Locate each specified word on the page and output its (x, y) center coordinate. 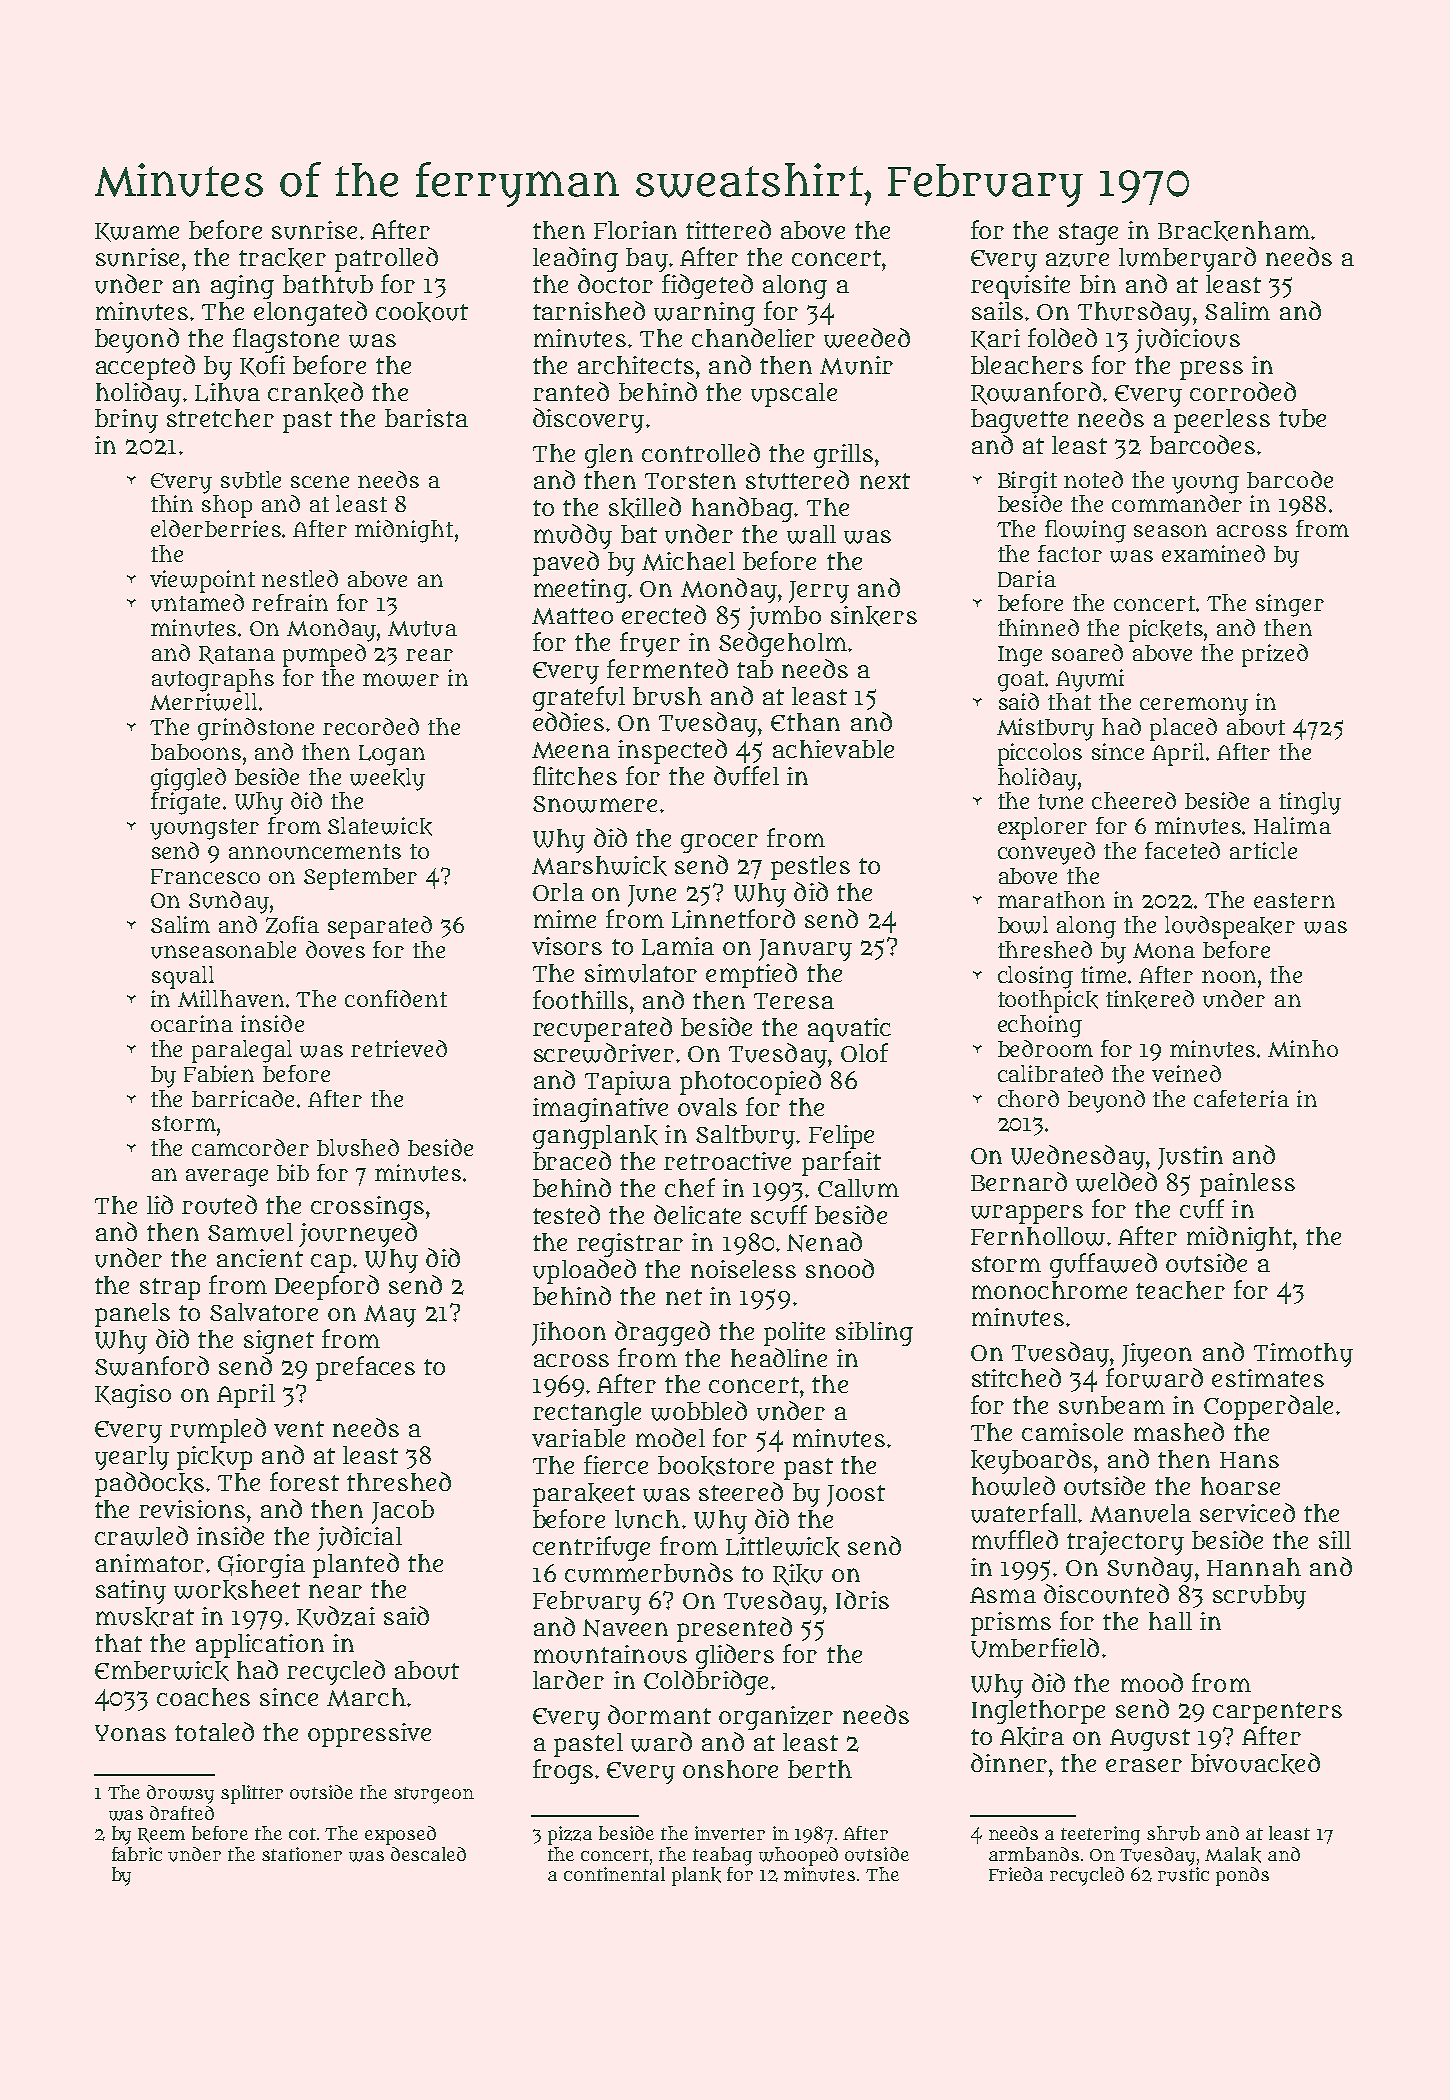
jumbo (784, 618)
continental (614, 1874)
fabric (137, 1854)
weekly (387, 779)
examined (1213, 553)
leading (575, 259)
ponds (1242, 1876)
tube (1302, 418)
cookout (422, 312)
